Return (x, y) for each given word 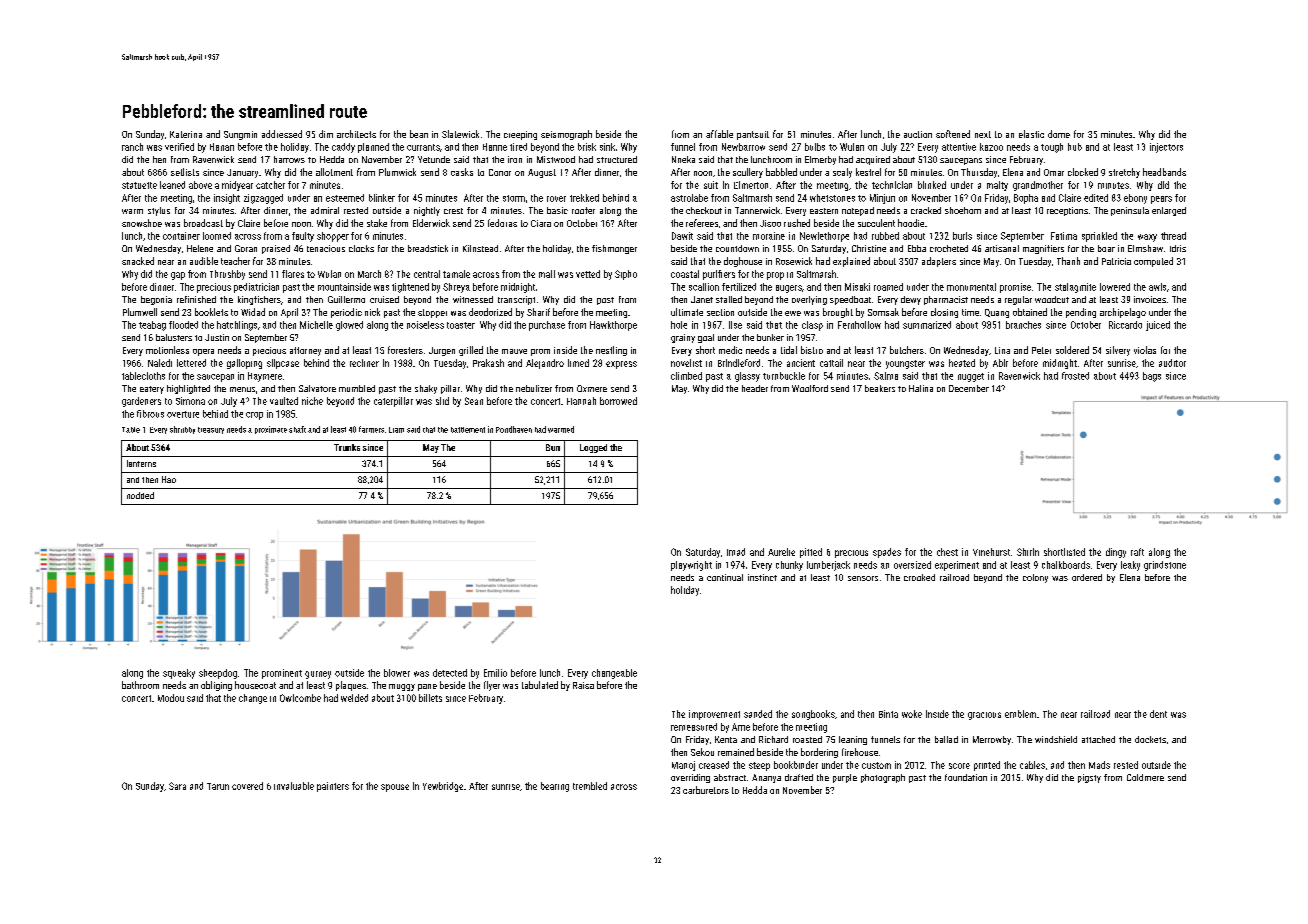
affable (719, 134)
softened (953, 134)
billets (430, 698)
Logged (593, 448)
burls (962, 236)
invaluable (294, 786)
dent (1158, 714)
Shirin (1028, 552)
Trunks (347, 447)
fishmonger (614, 249)
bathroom (140, 685)
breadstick (428, 248)
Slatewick (460, 134)
